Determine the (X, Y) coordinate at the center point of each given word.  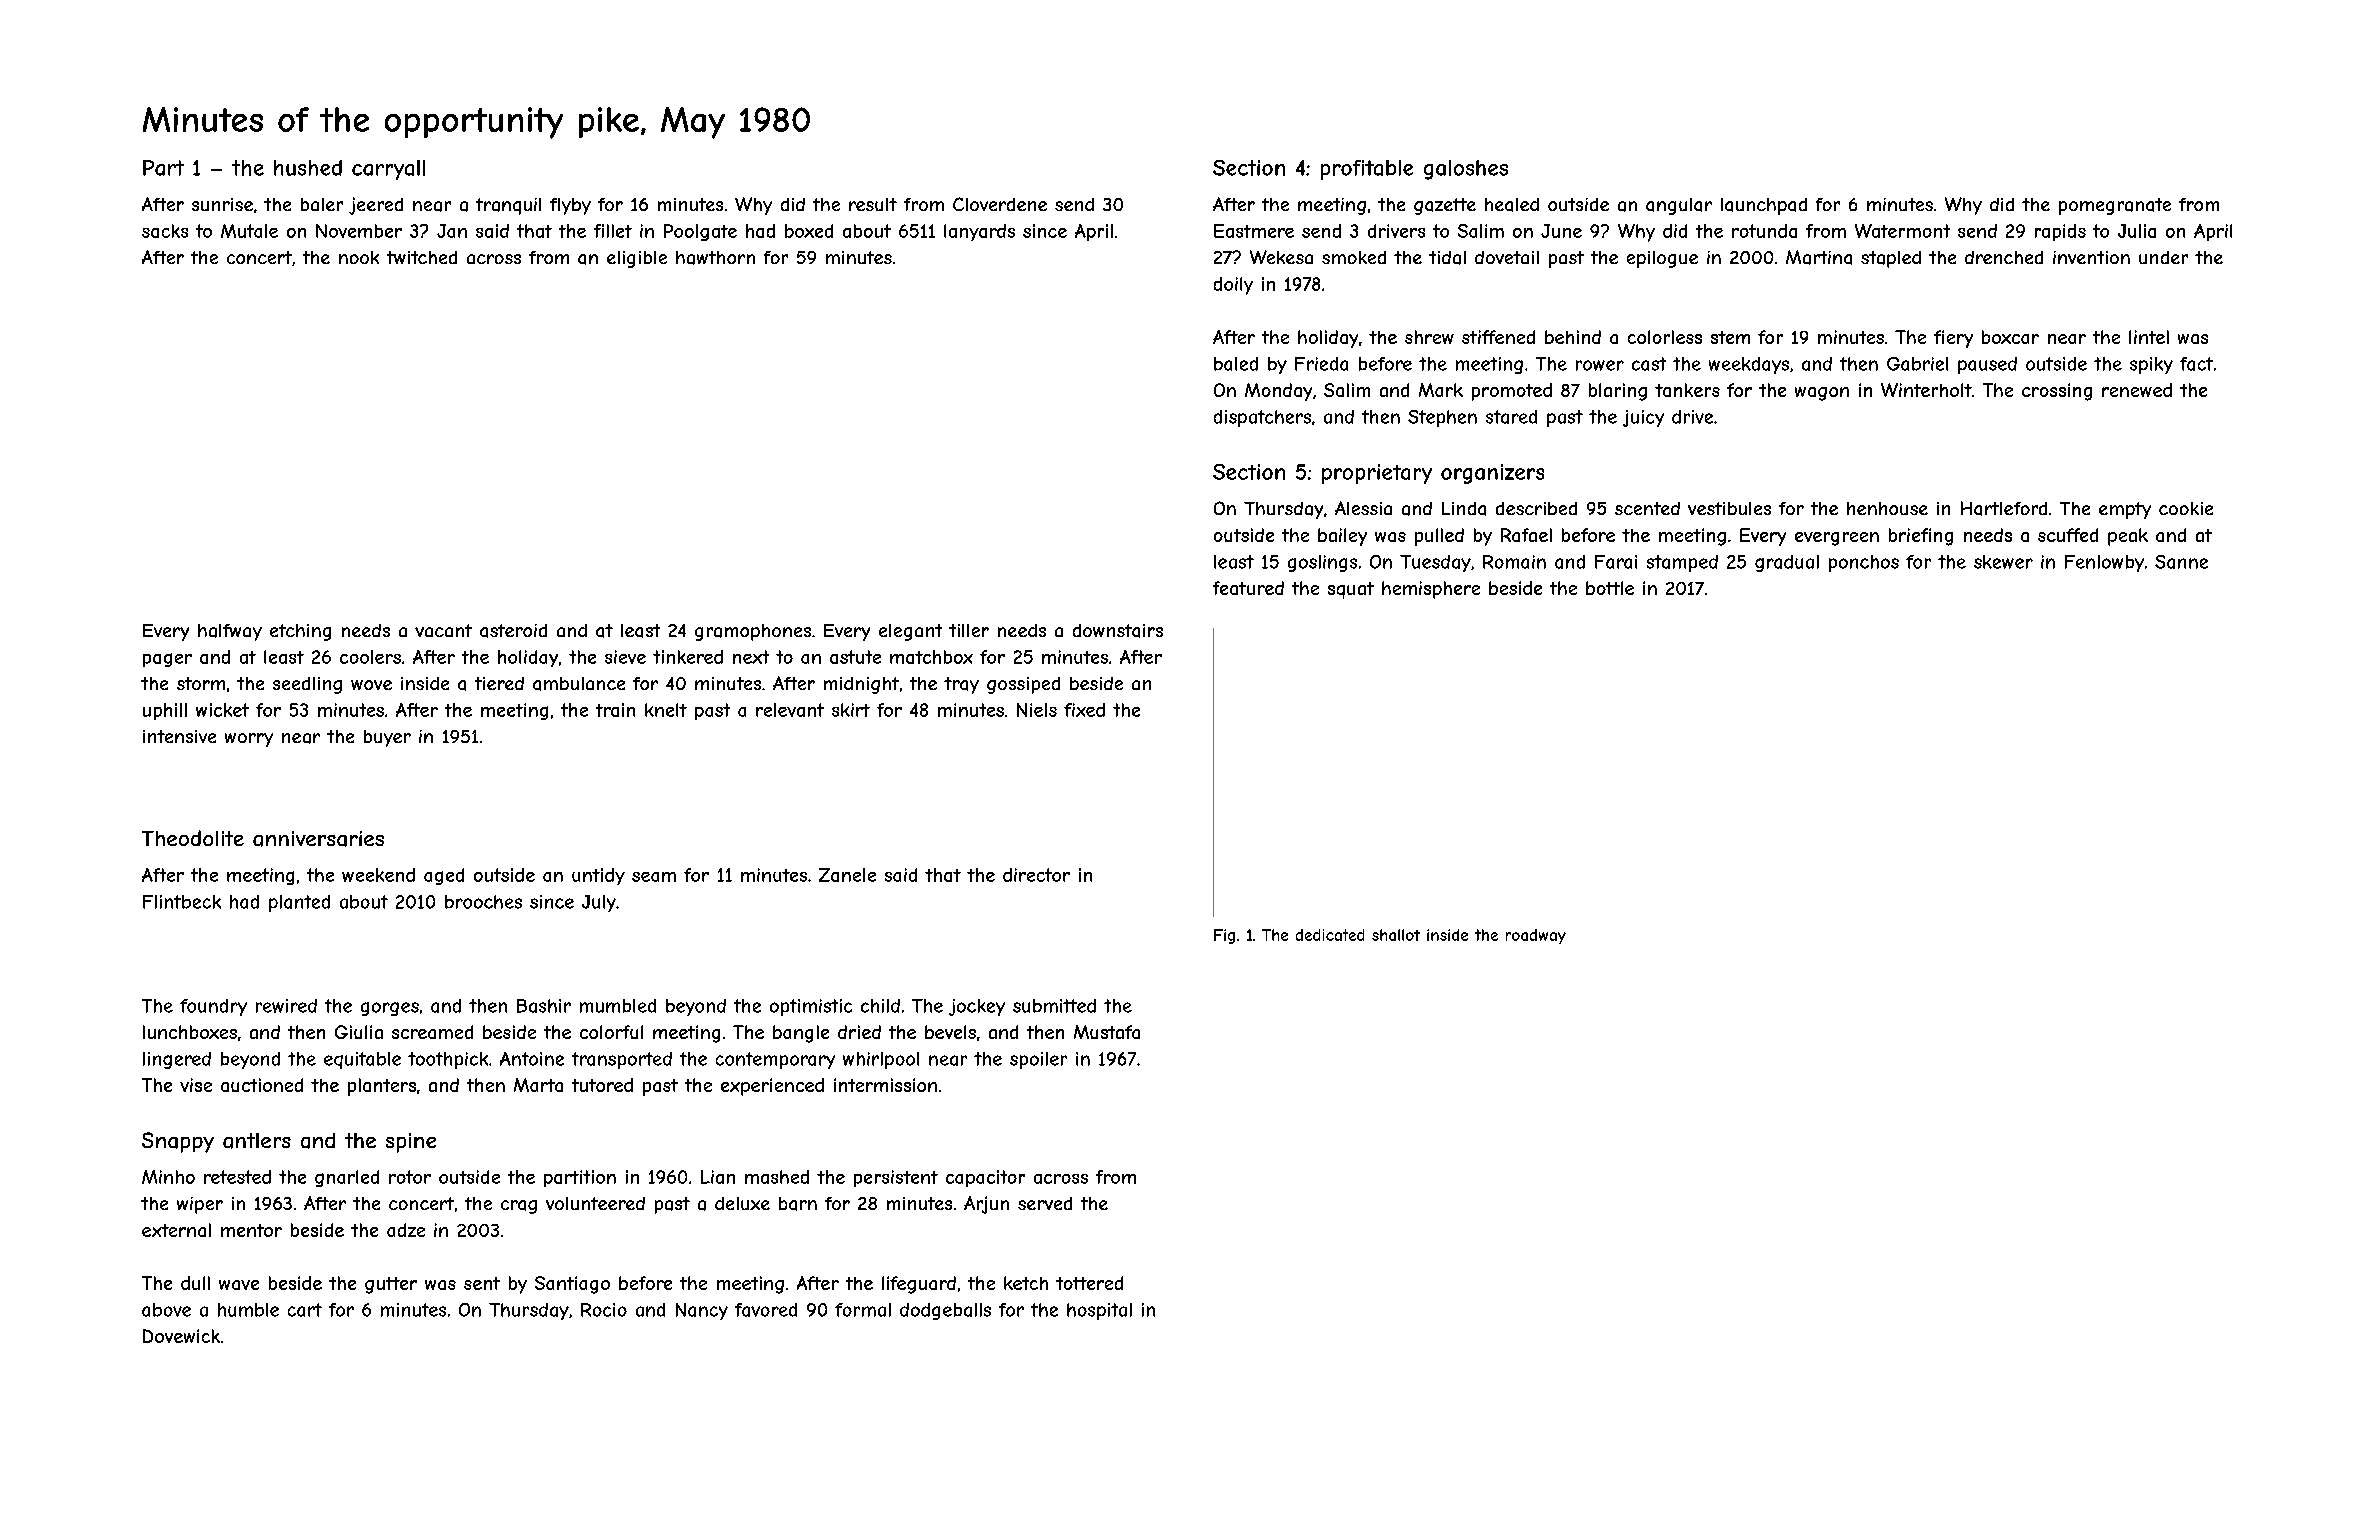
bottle (1610, 588)
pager (167, 660)
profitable (1367, 170)
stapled (1891, 259)
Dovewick (181, 1336)
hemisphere (1431, 590)
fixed (1084, 710)
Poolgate (700, 232)
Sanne (2181, 562)
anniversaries (318, 839)
